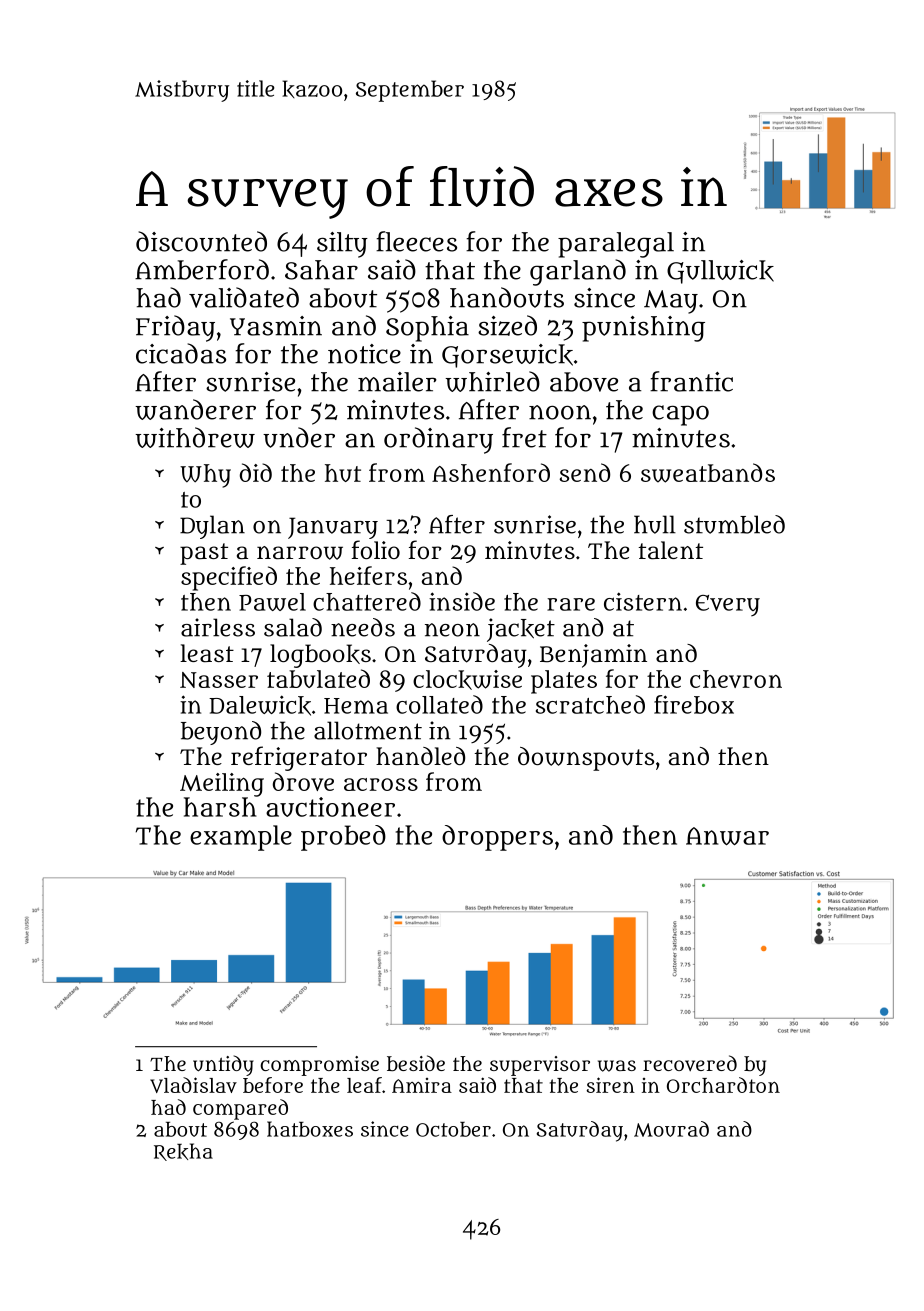 The height and width of the screenshot is (1311, 924). I want to click on discounted, so click(201, 241).
